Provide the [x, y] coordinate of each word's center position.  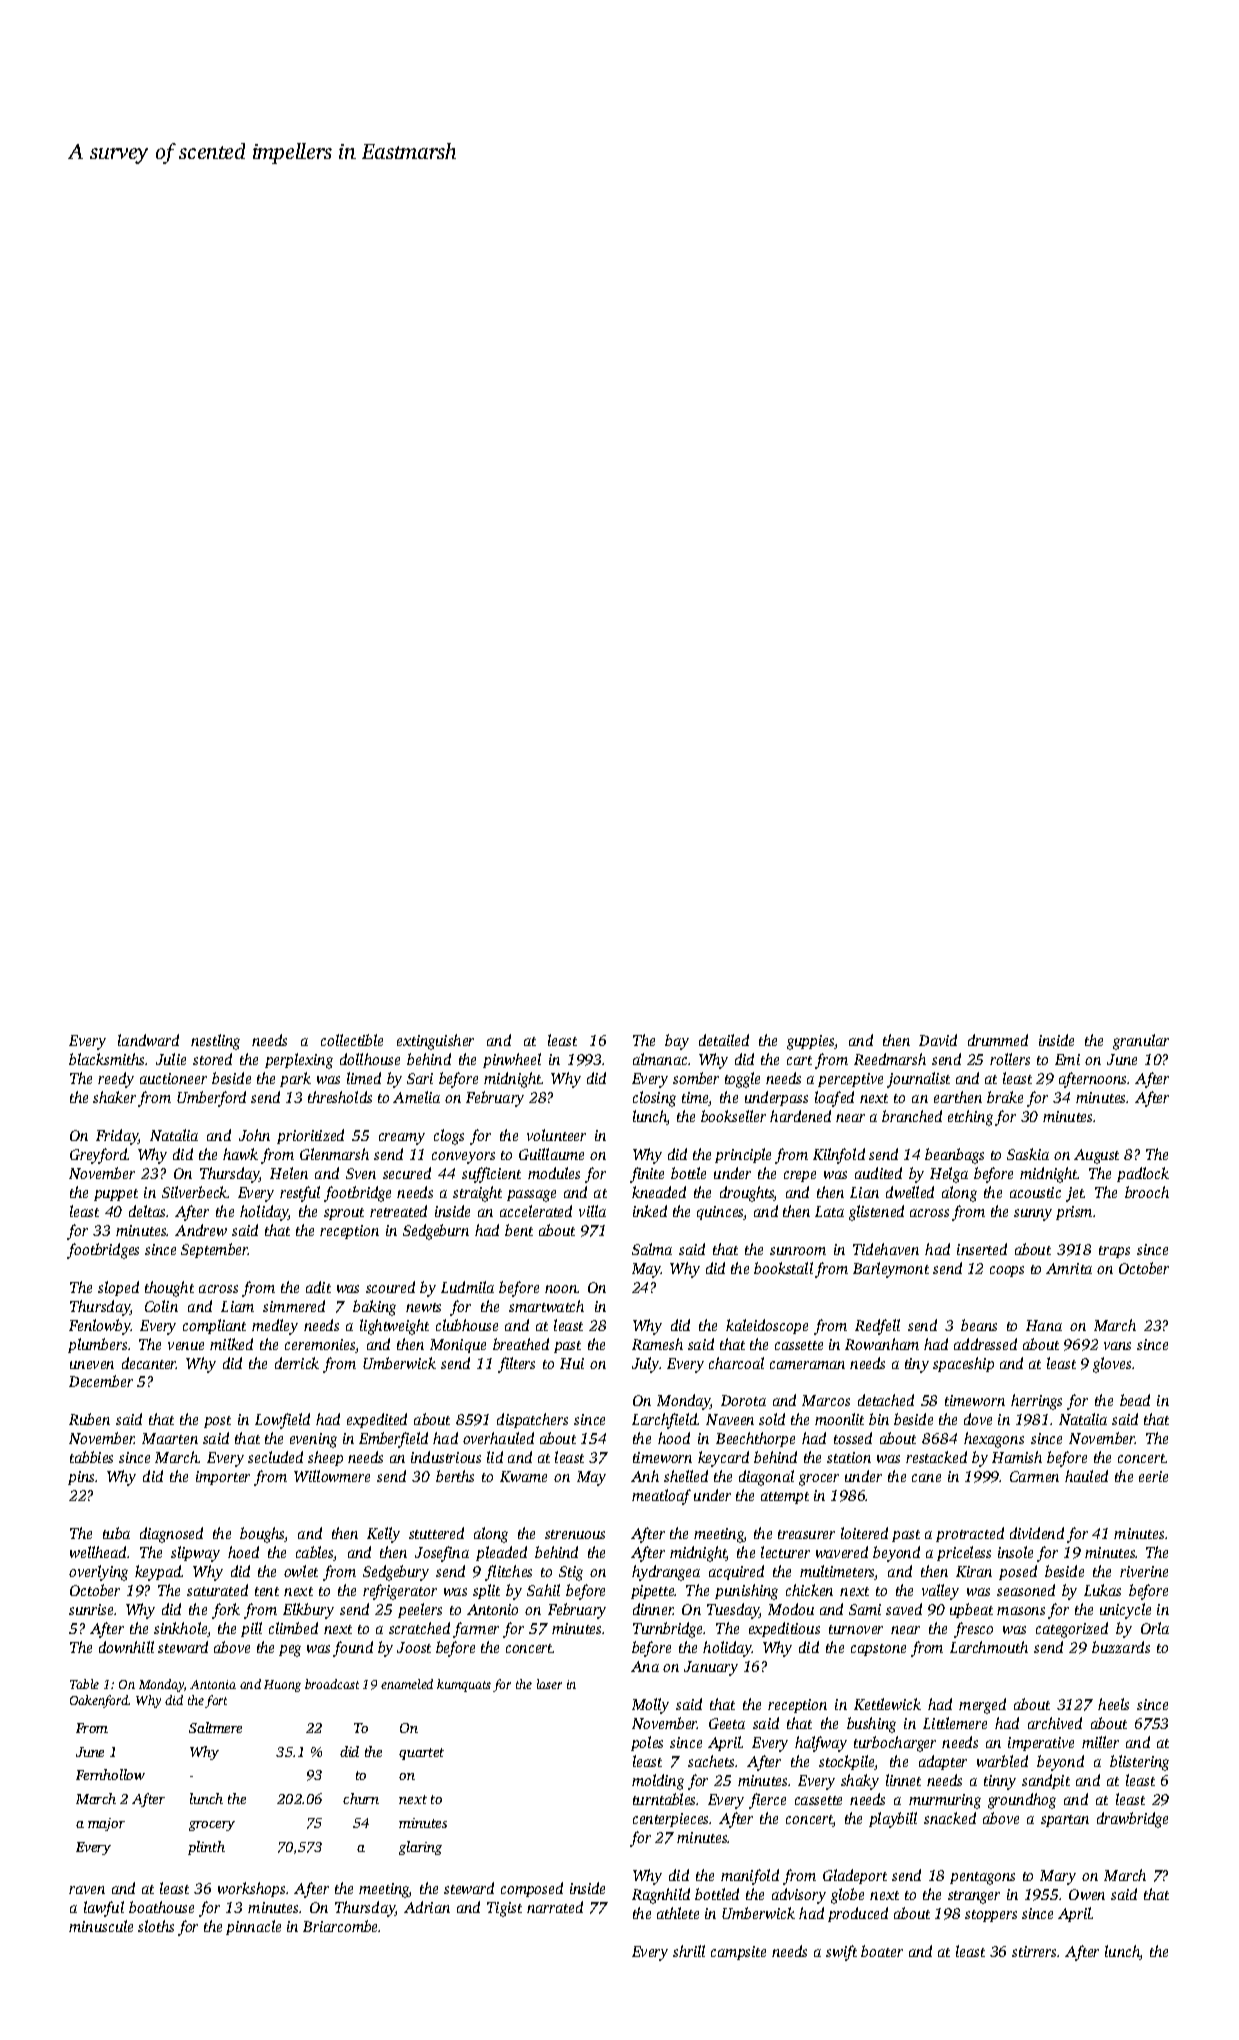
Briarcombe [341, 1926]
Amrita [1069, 1268]
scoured [390, 1287]
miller [1100, 1742]
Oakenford [99, 1701]
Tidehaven [886, 1249]
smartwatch [546, 1306]
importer [223, 1478]
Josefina [442, 1554]
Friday [117, 1137]
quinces [720, 1213]
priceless [964, 1553]
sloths [156, 1926]
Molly [650, 1706]
